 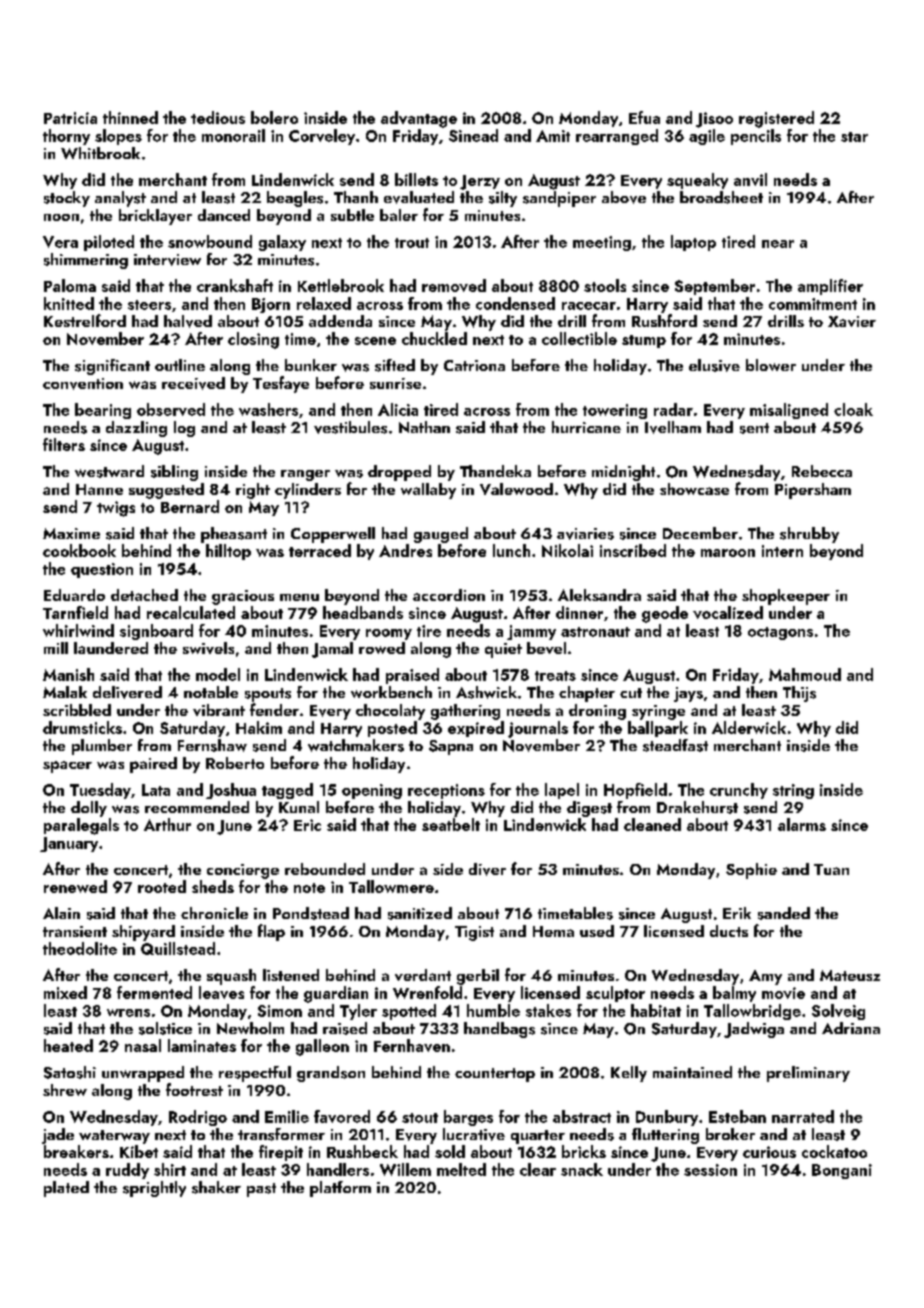 What do you see at coordinates (65, 1090) in the document?
I see `shrew` at bounding box center [65, 1090].
